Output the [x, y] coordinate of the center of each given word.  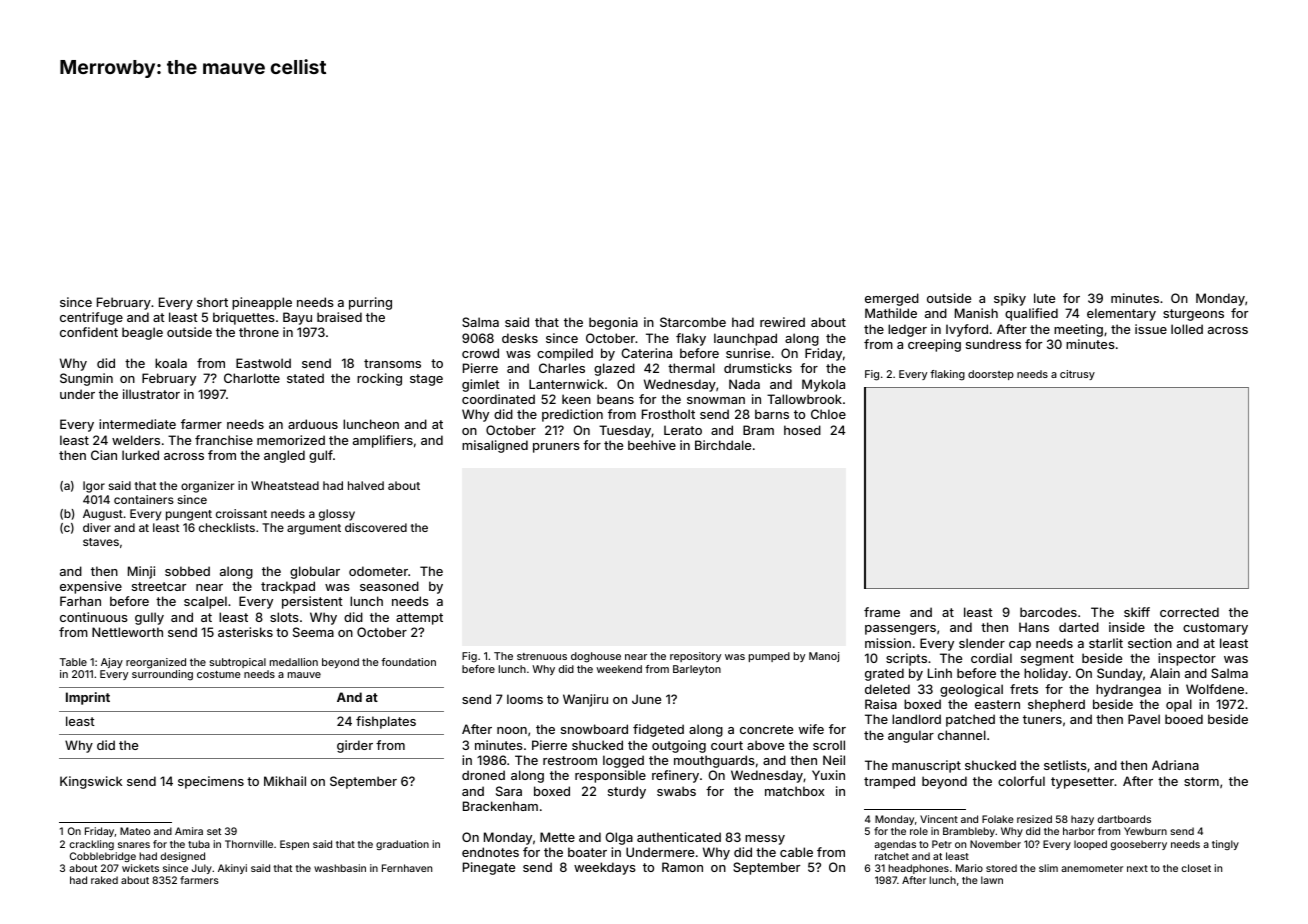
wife [811, 729]
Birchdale [723, 445]
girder [355, 746]
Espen [294, 845]
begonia [613, 323]
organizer [207, 487]
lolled [1187, 329]
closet [1196, 868]
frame [882, 612]
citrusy [1077, 375]
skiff [1137, 612]
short [212, 302]
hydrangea [1128, 690]
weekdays [605, 868]
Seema [313, 632]
